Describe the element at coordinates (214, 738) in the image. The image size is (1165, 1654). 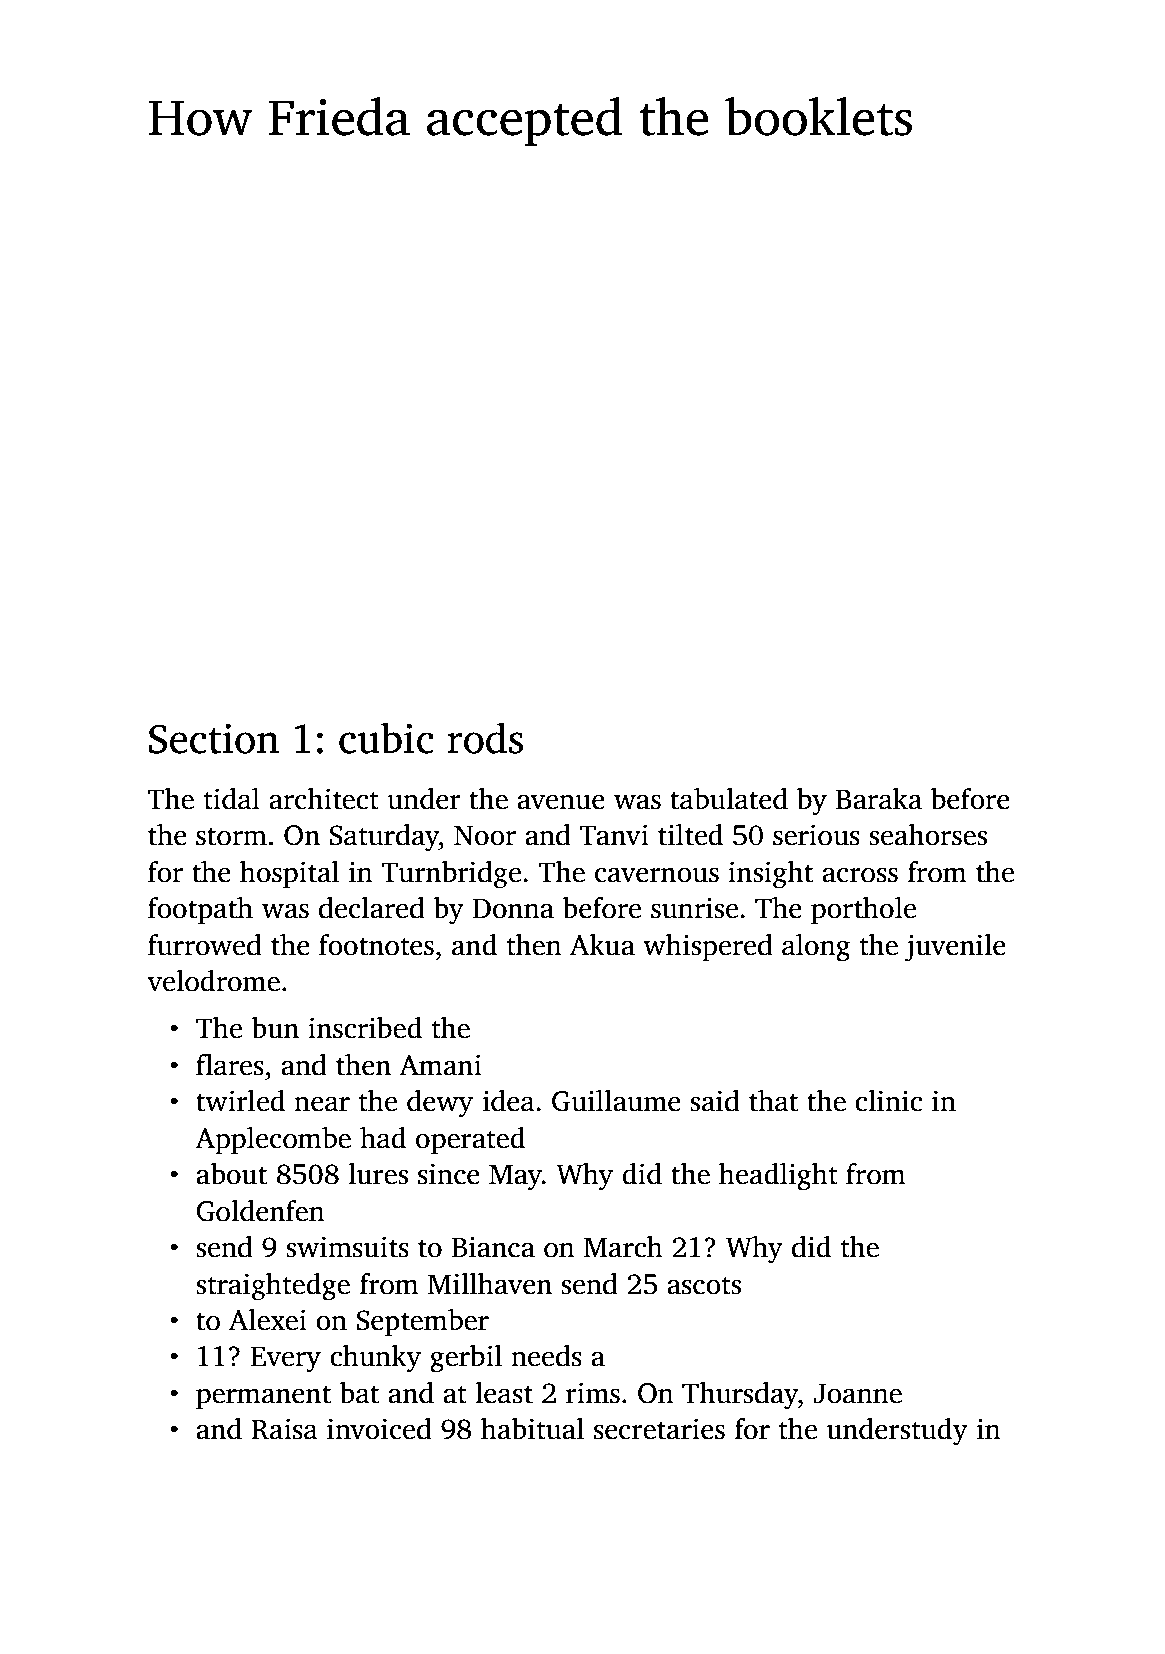
I see `Section` at that location.
